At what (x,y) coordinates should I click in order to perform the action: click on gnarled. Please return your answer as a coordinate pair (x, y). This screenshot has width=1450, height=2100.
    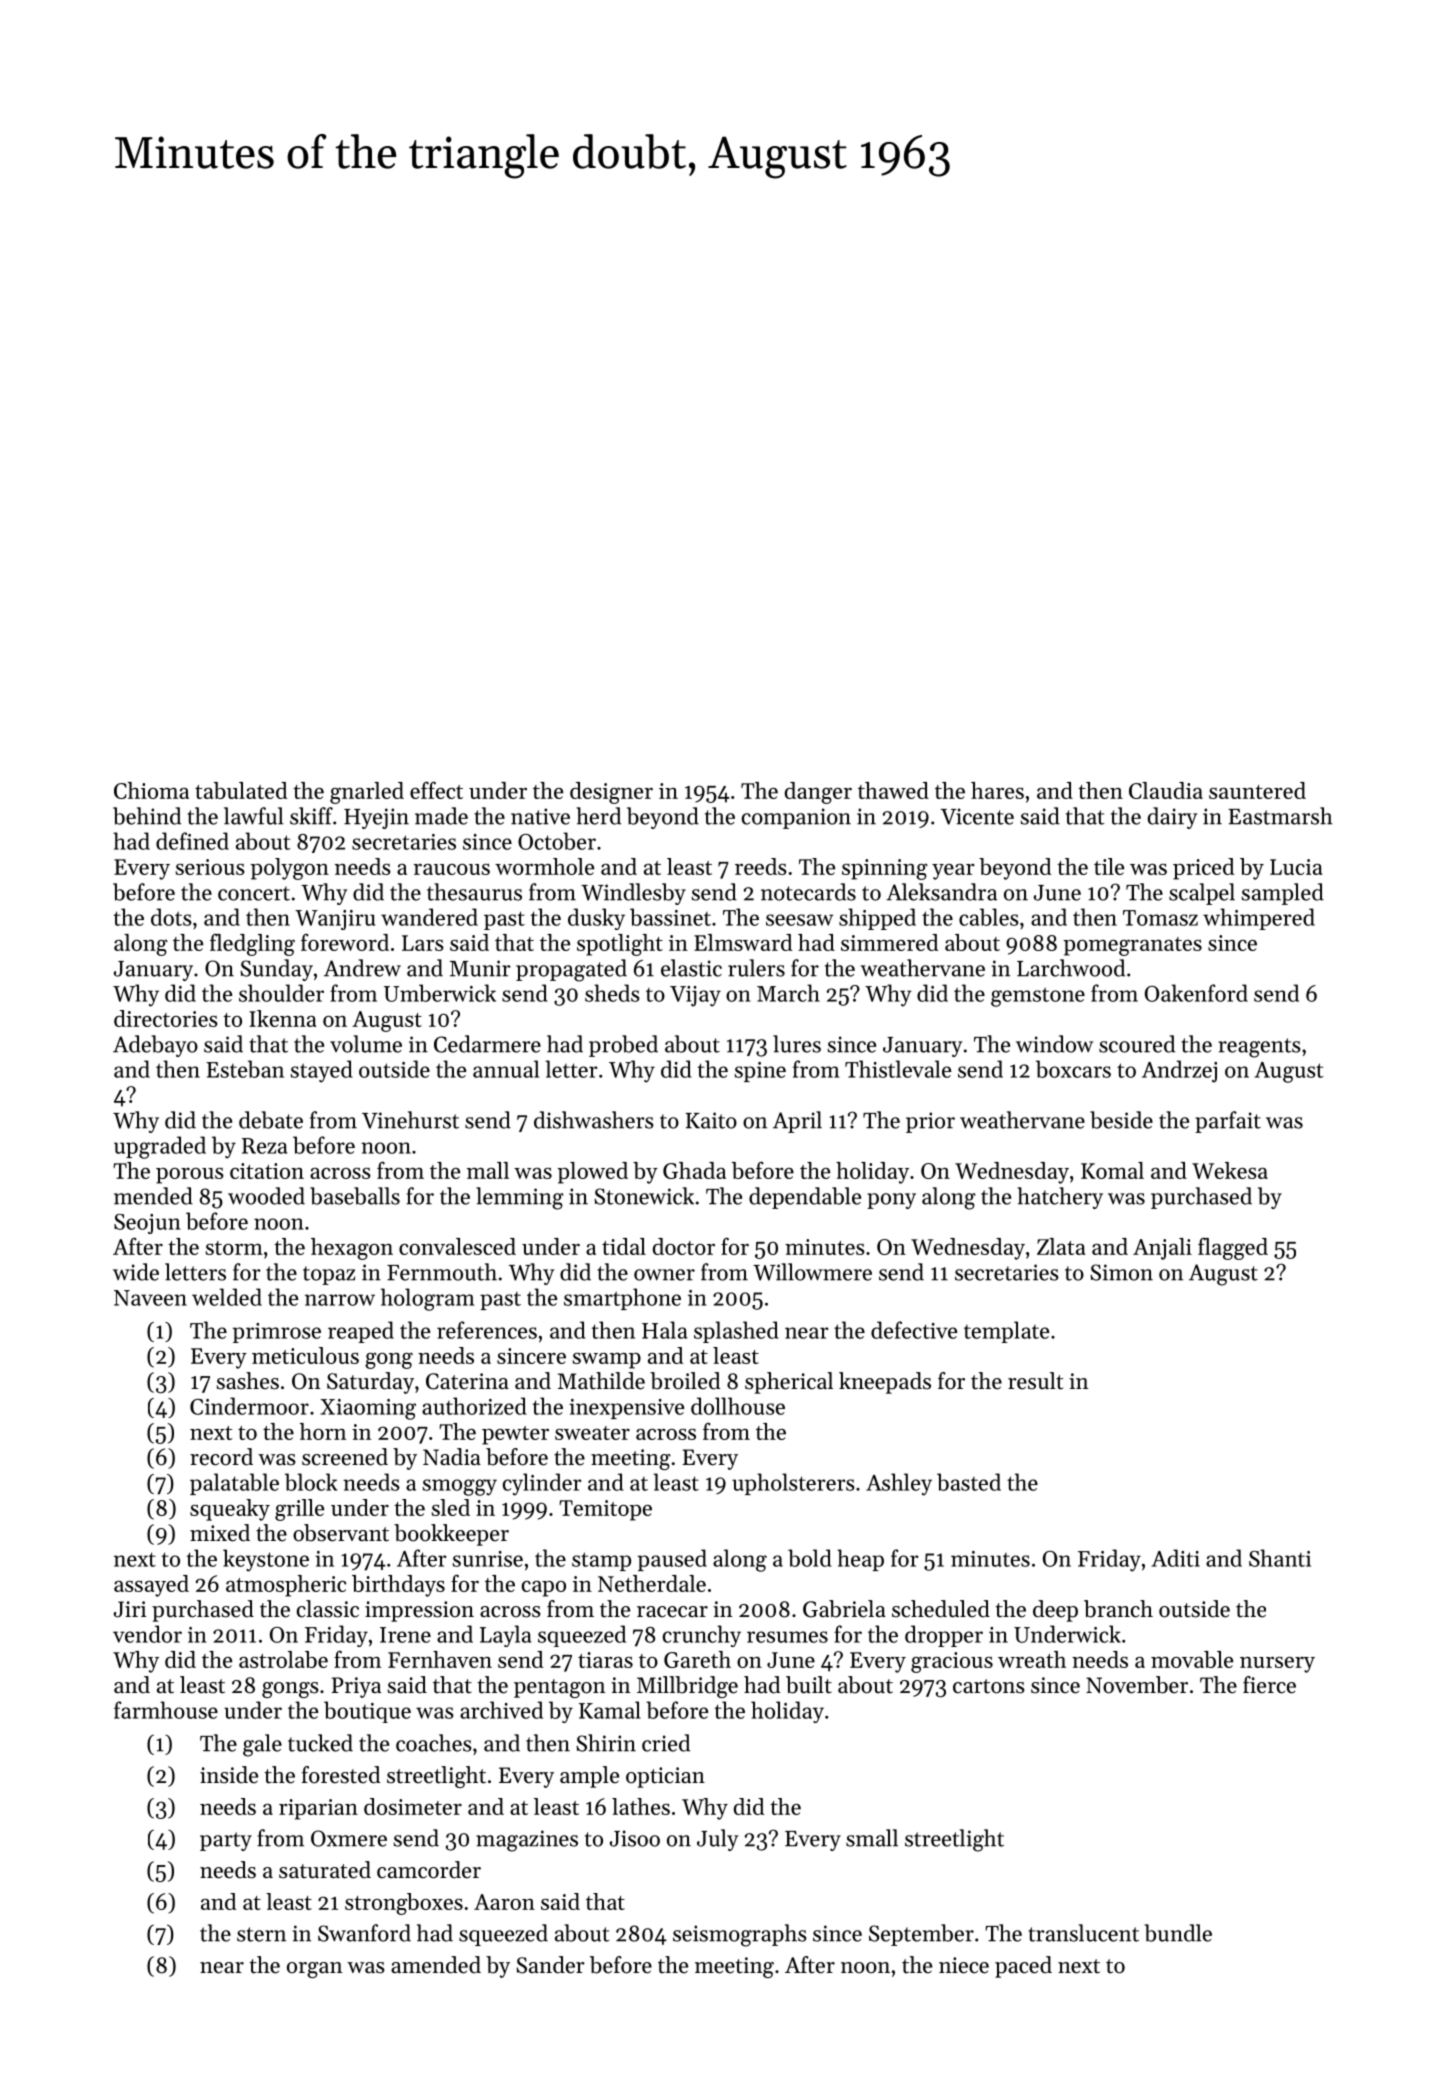
    Looking at the image, I should click on (367, 793).
